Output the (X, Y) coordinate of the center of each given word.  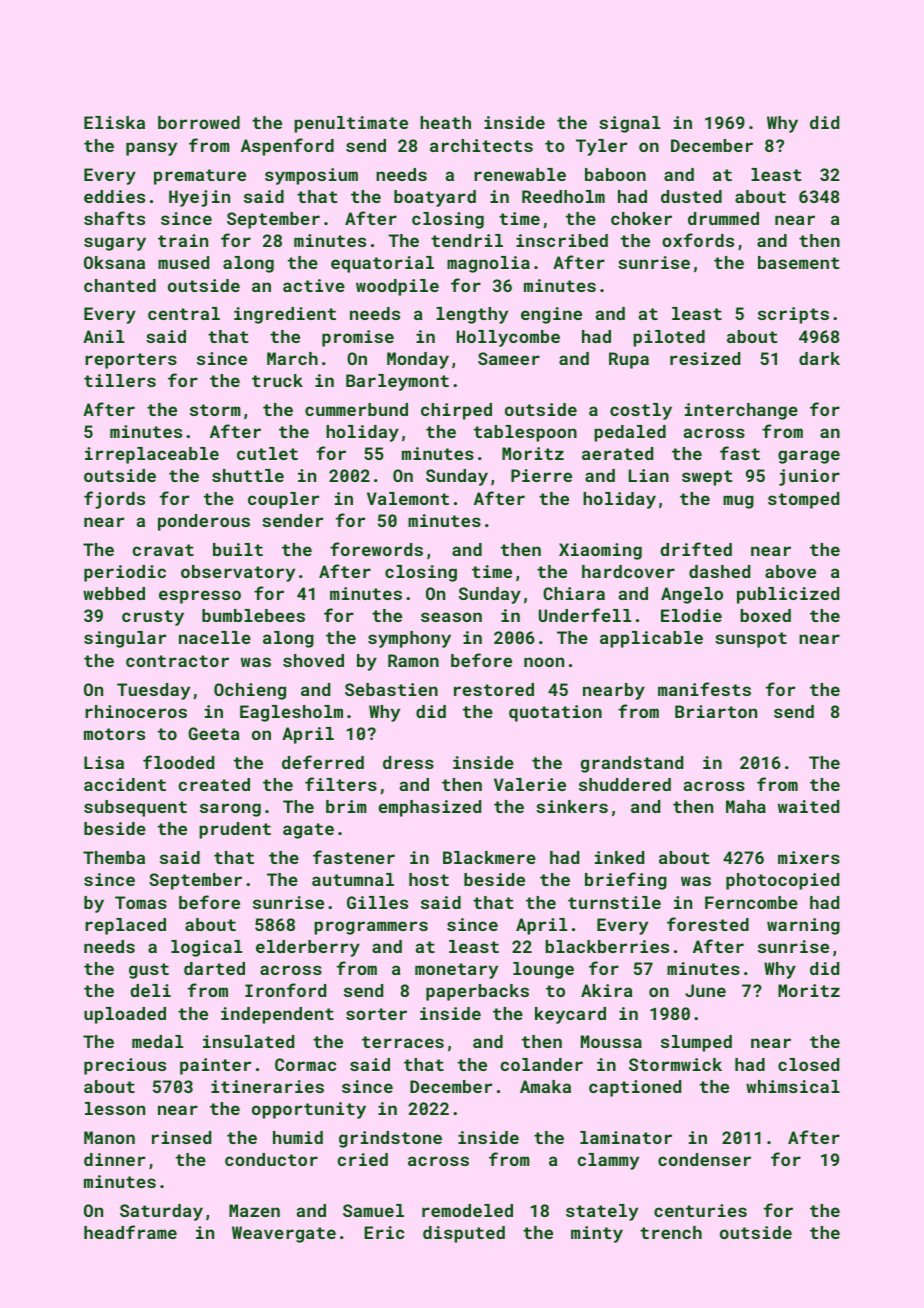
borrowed (199, 122)
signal (630, 124)
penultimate (351, 124)
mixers (809, 857)
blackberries (607, 946)
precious (125, 1066)
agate (308, 831)
